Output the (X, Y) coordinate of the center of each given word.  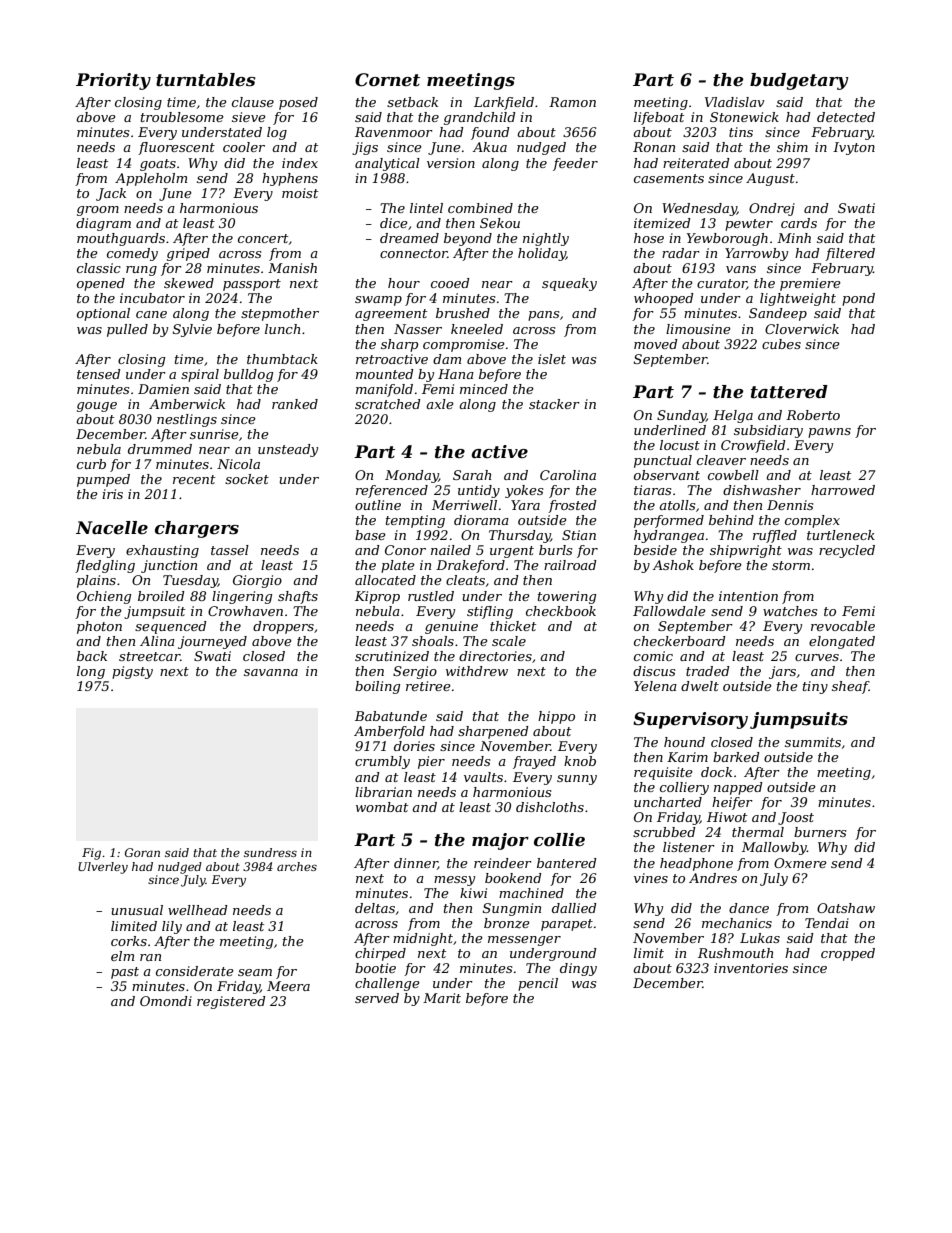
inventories (751, 968)
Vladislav (735, 102)
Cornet (387, 80)
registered (231, 1002)
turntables (205, 80)
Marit (442, 998)
